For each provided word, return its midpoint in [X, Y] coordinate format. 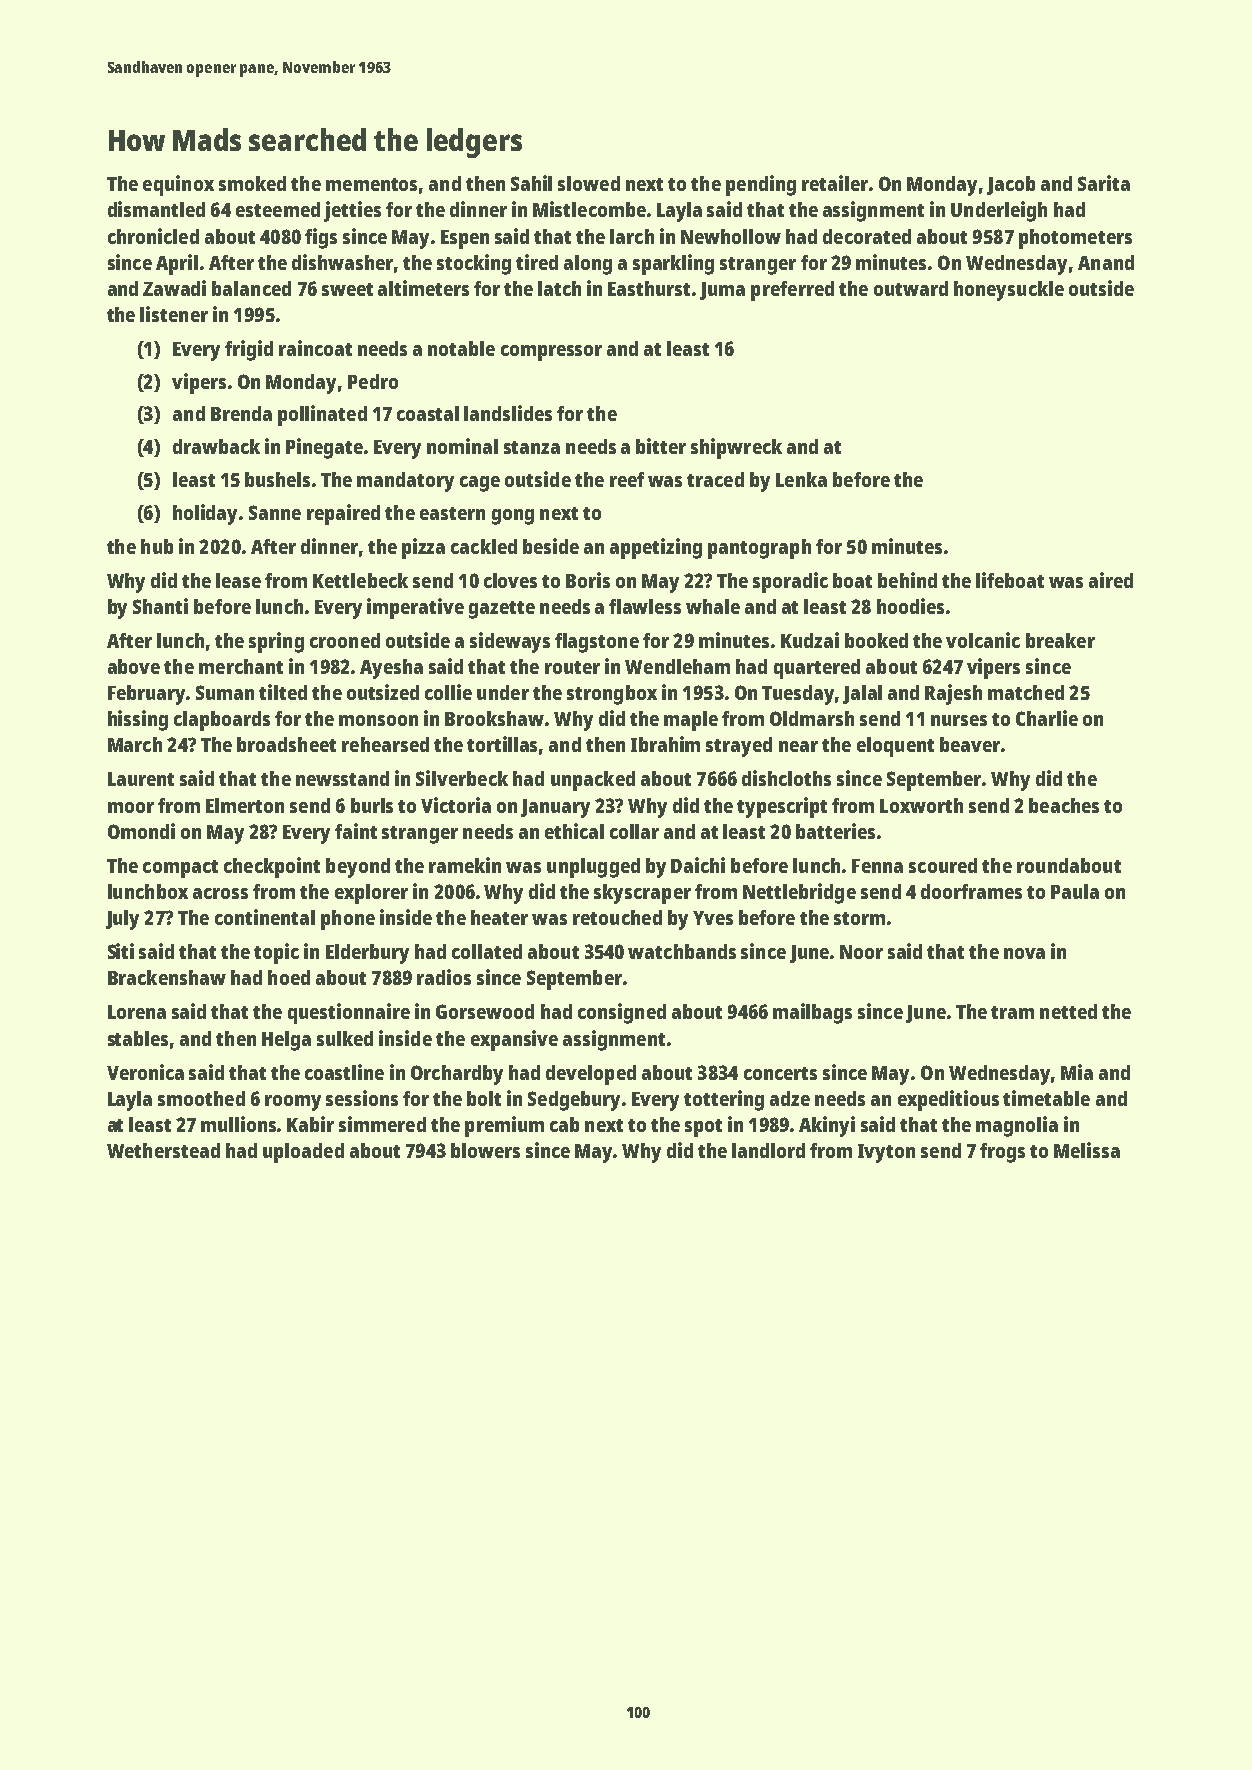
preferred [792, 291]
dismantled [156, 209]
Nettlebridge [799, 893]
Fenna [877, 866]
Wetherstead [163, 1150]
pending [761, 185]
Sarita [1104, 183]
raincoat [315, 348]
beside [551, 546]
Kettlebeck [360, 580]
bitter [661, 446]
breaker [1060, 640]
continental [265, 917]
